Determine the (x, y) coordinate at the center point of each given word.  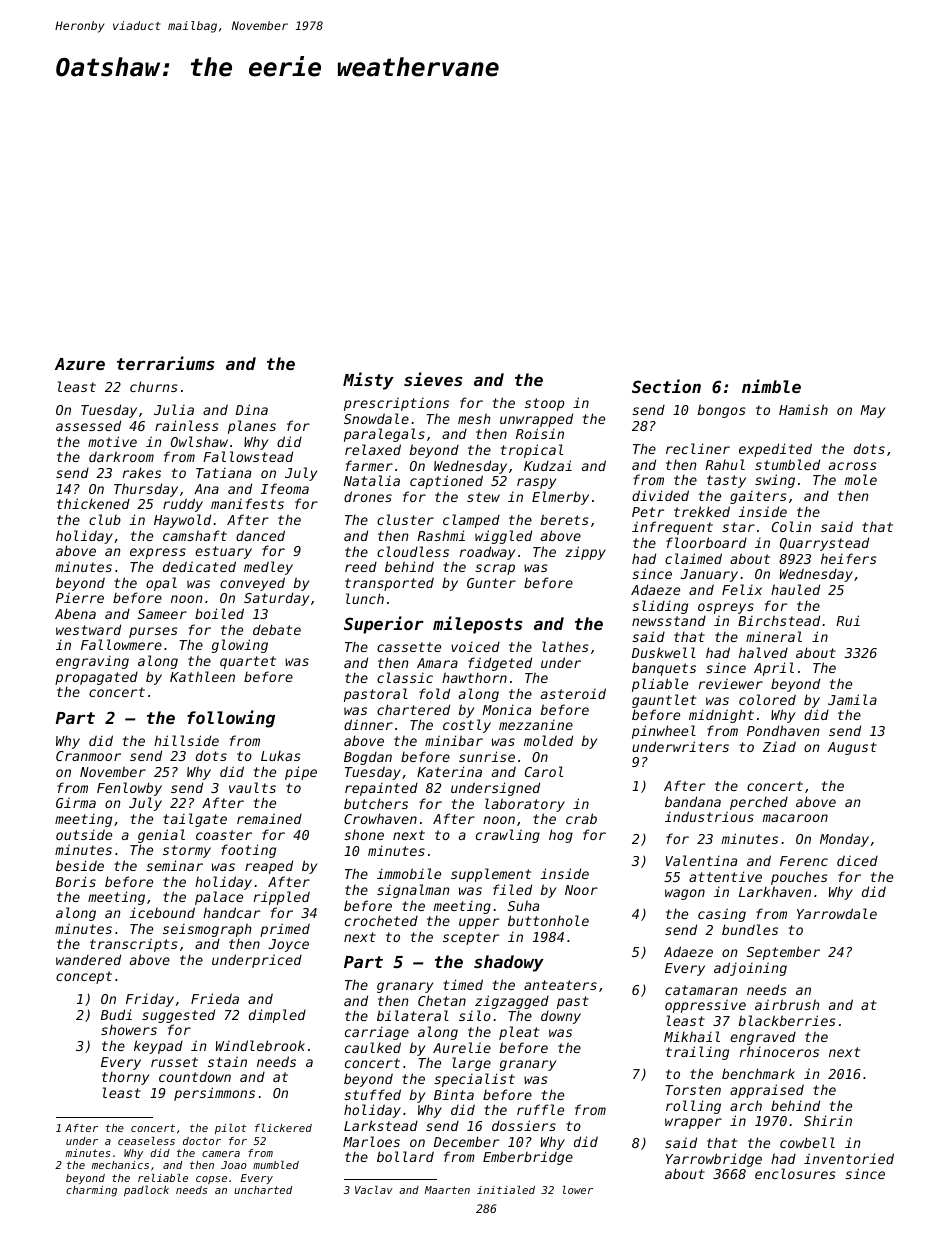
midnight (721, 716)
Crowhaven (380, 818)
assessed (88, 425)
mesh (474, 418)
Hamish (803, 409)
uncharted (263, 1190)
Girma (76, 802)
